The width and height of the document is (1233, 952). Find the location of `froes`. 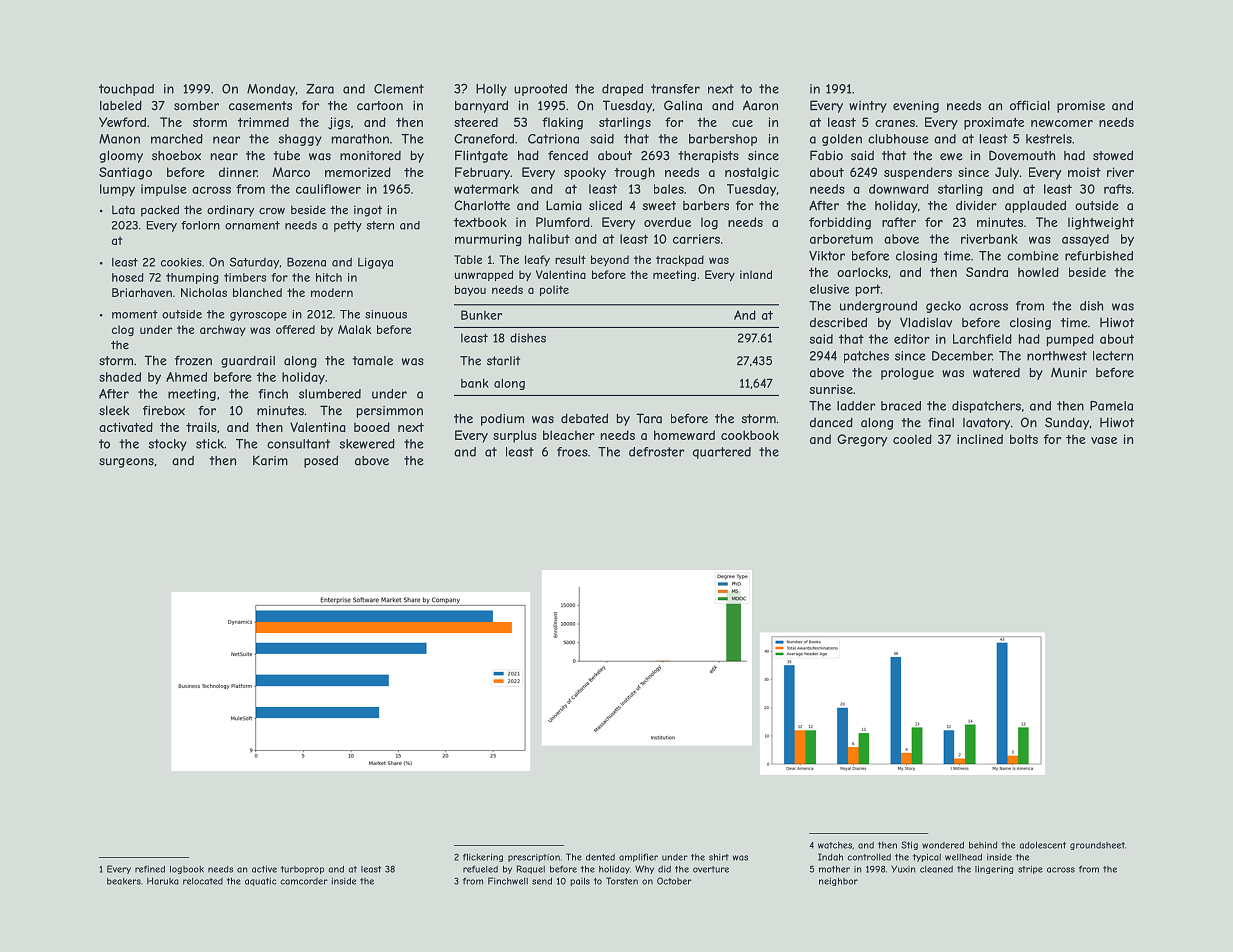

froes is located at coordinates (572, 452).
